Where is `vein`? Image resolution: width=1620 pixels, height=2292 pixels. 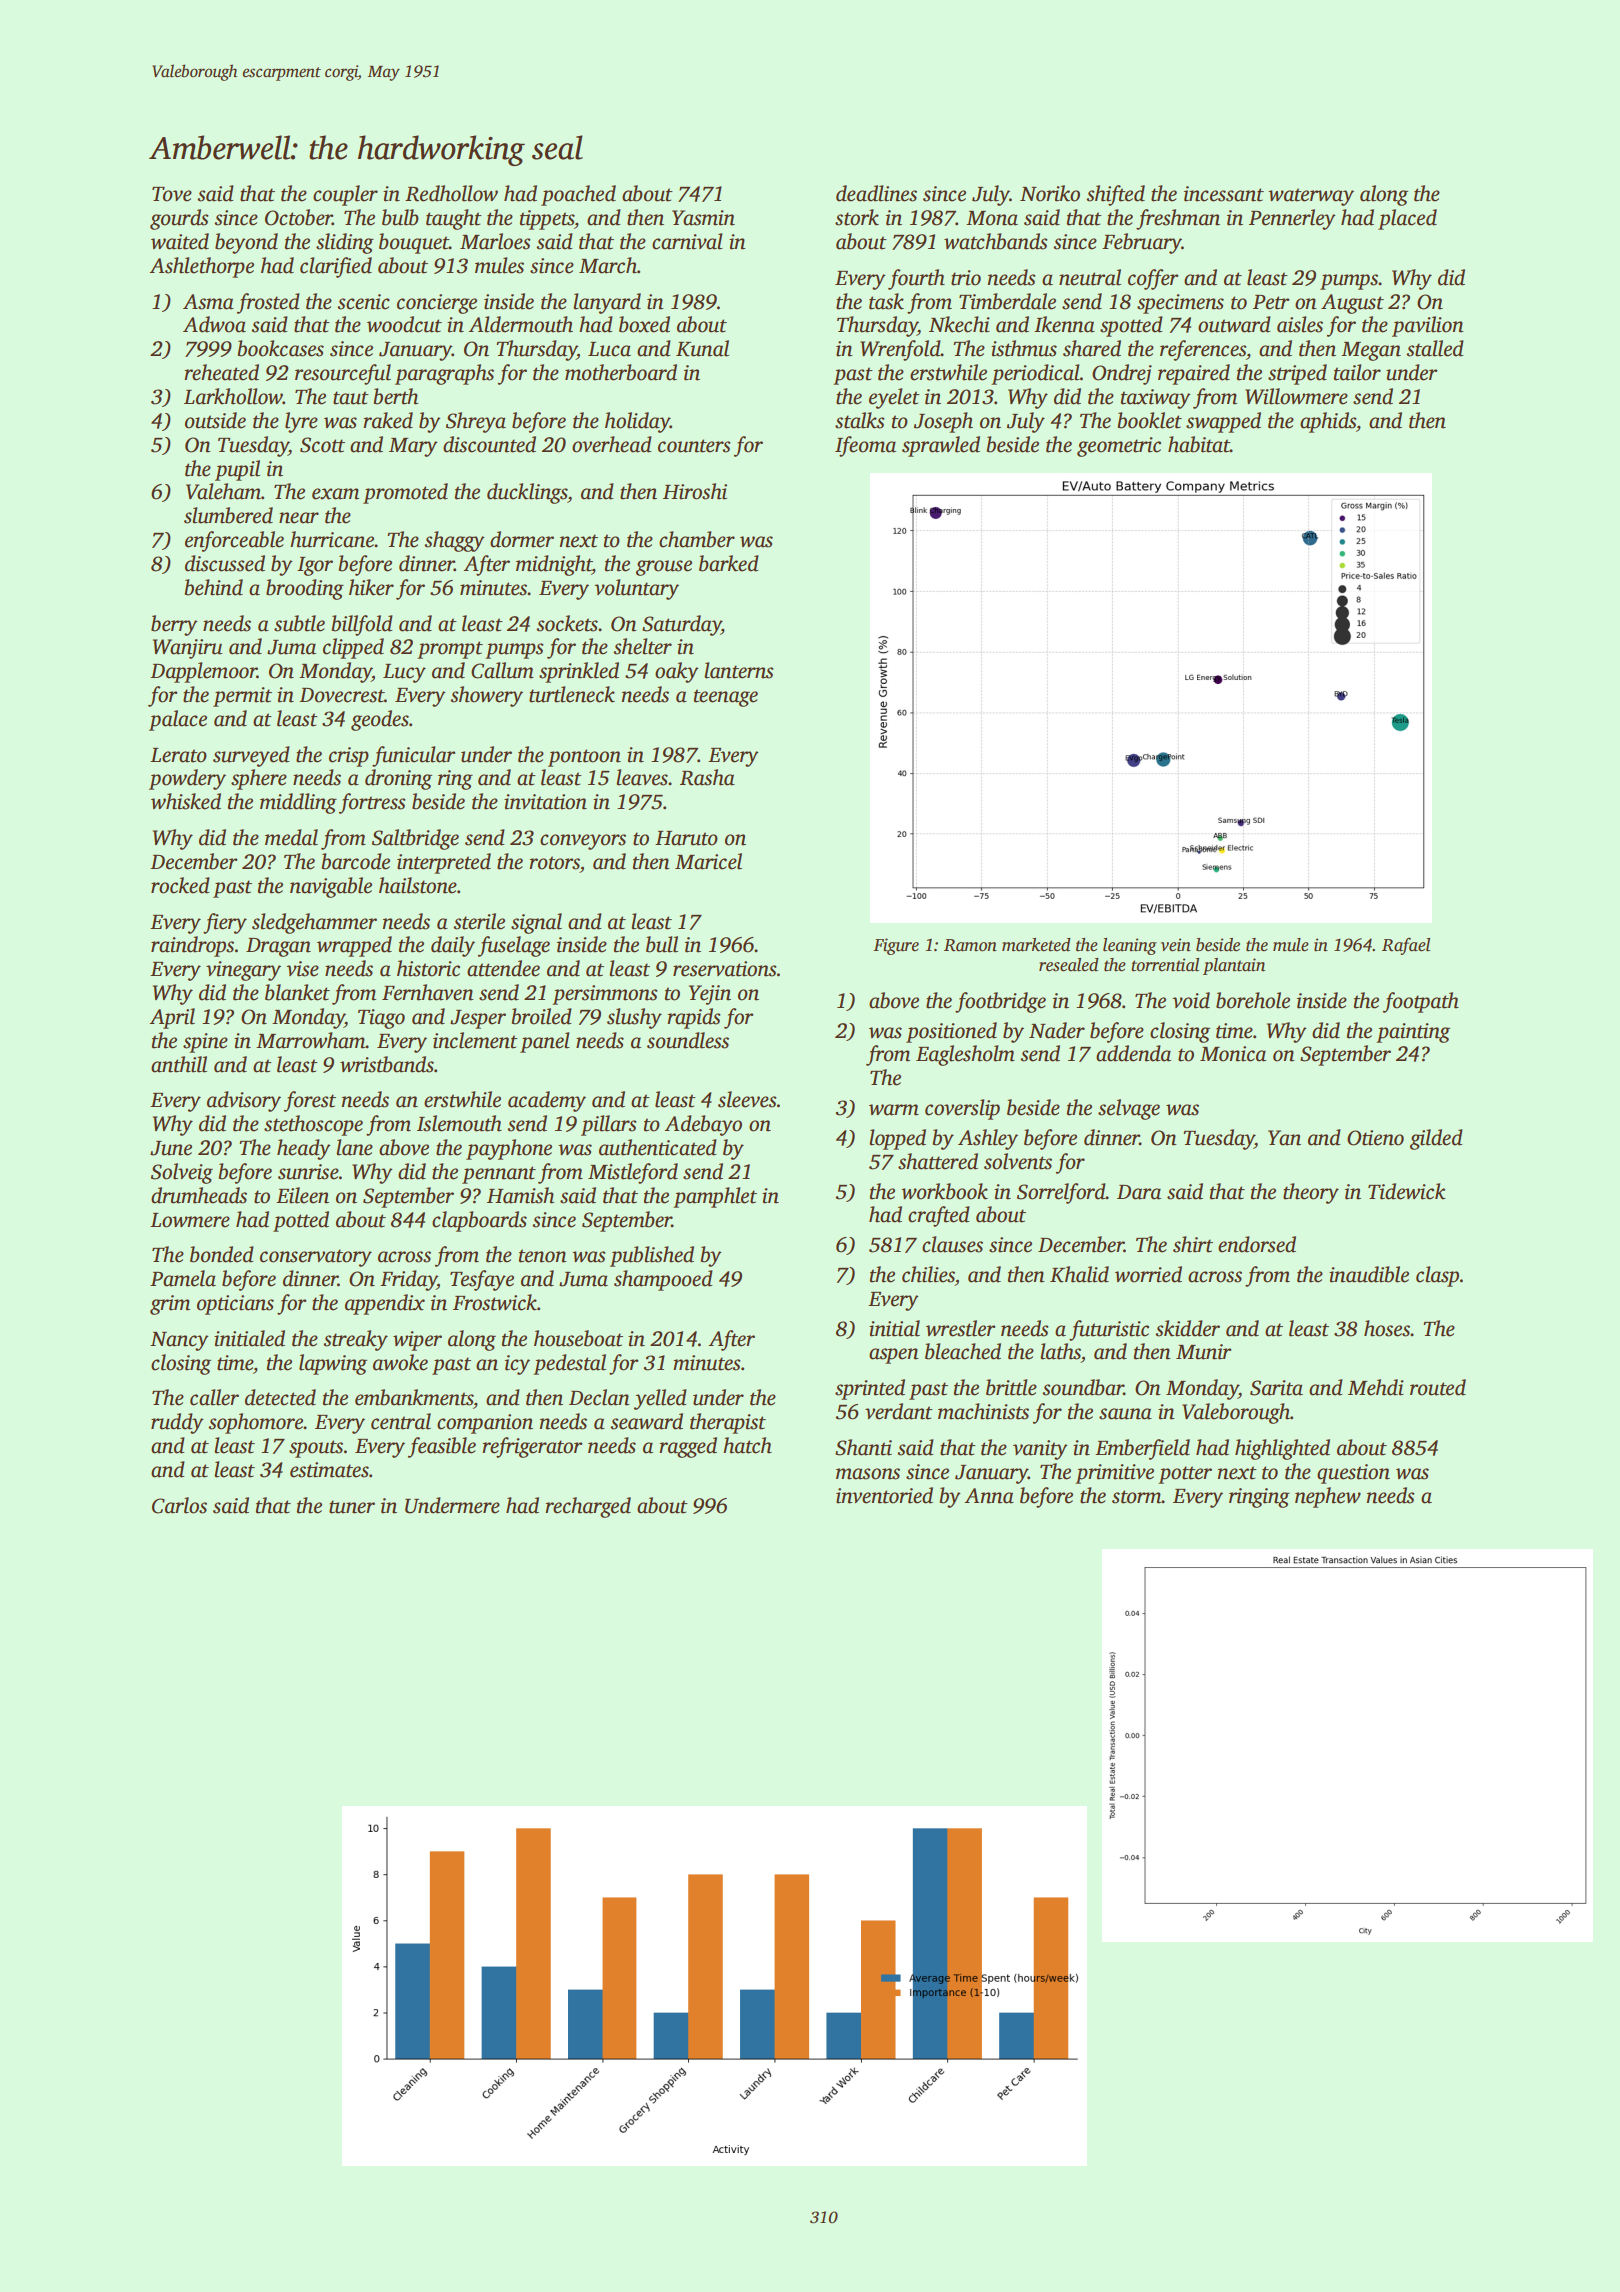 vein is located at coordinates (1176, 945).
